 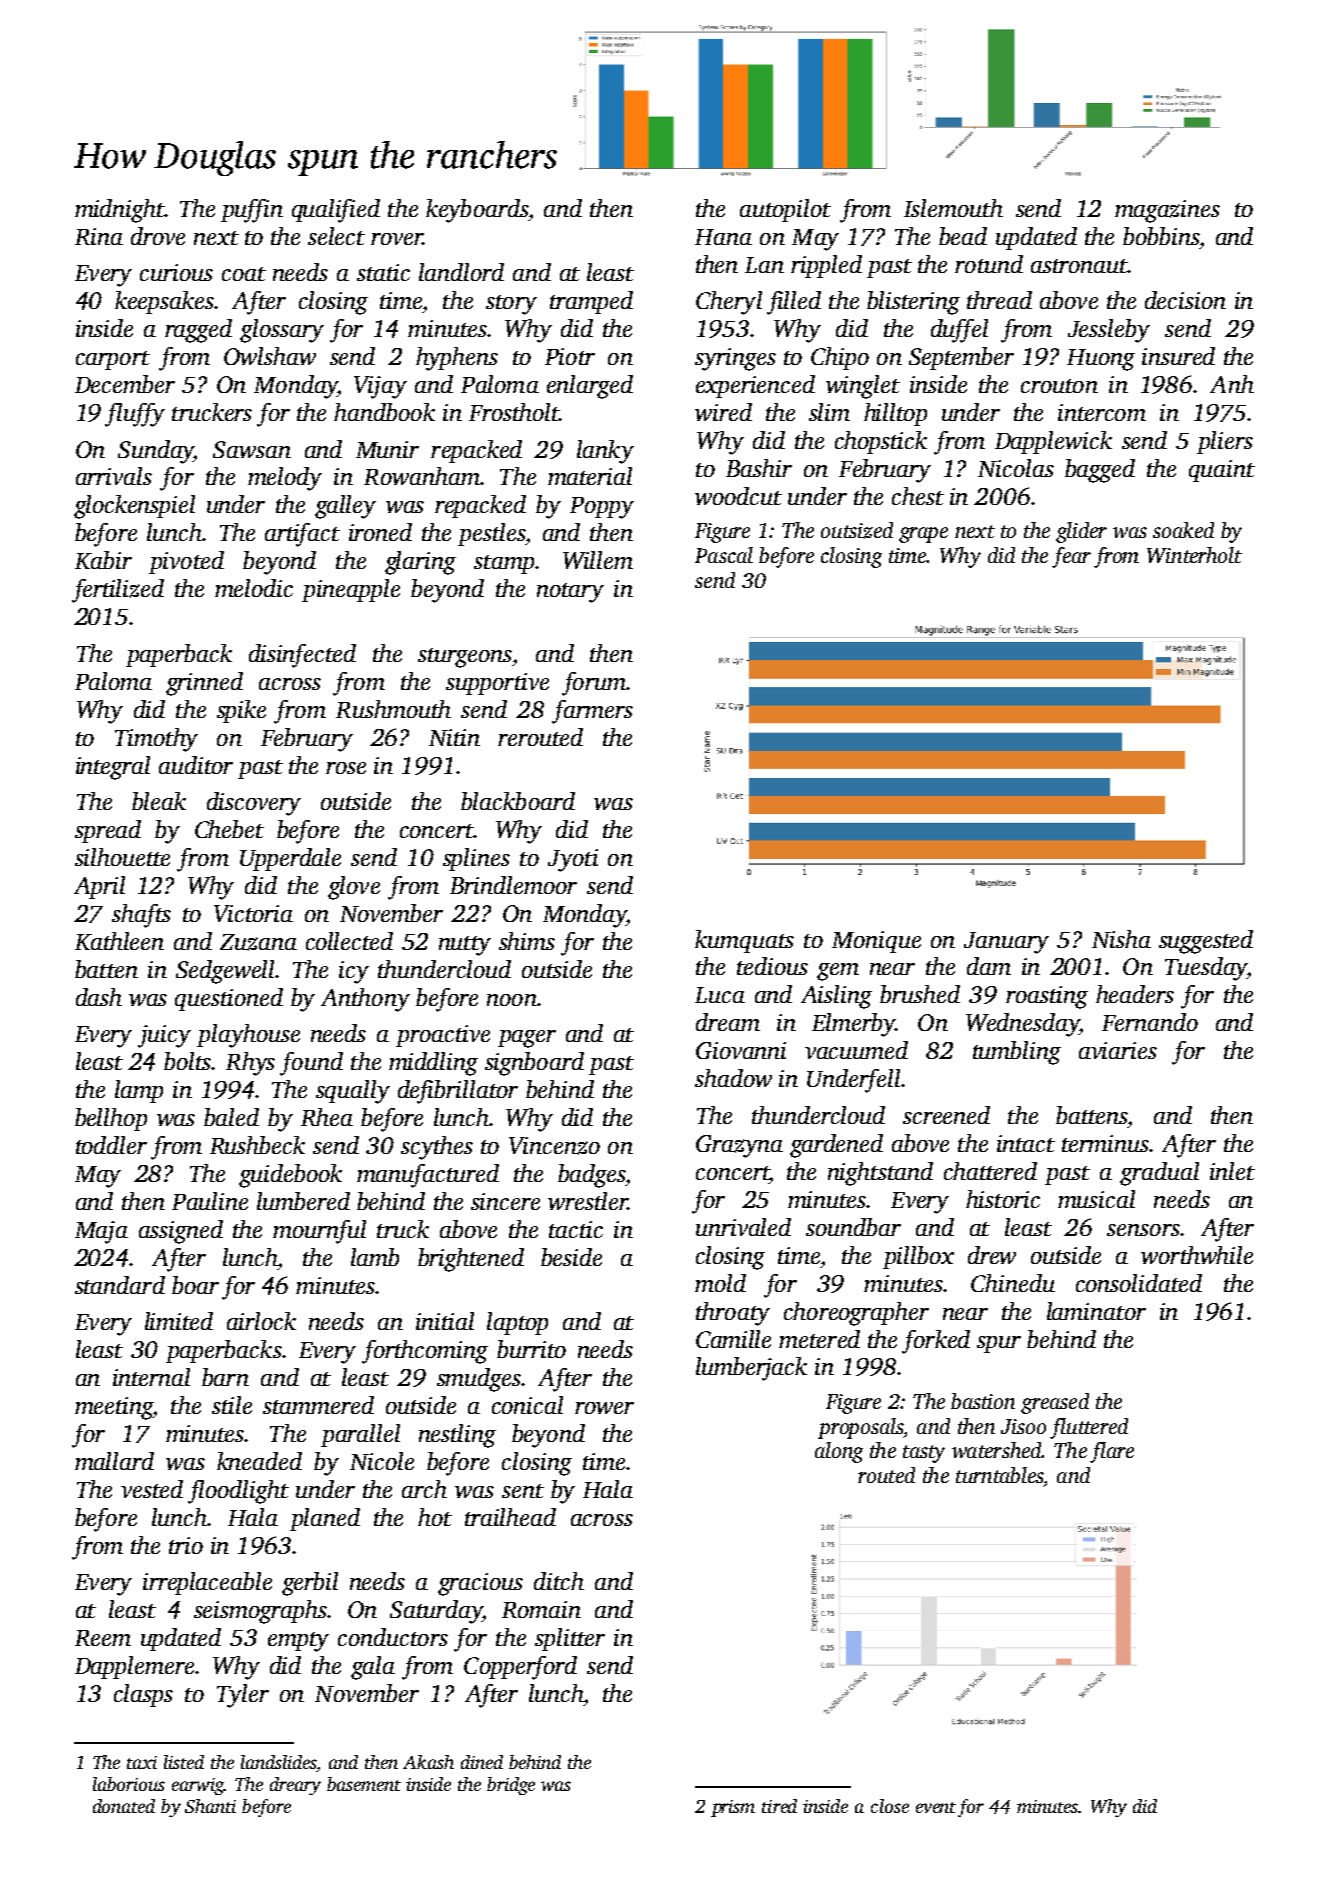 I want to click on historic, so click(x=1003, y=1199).
